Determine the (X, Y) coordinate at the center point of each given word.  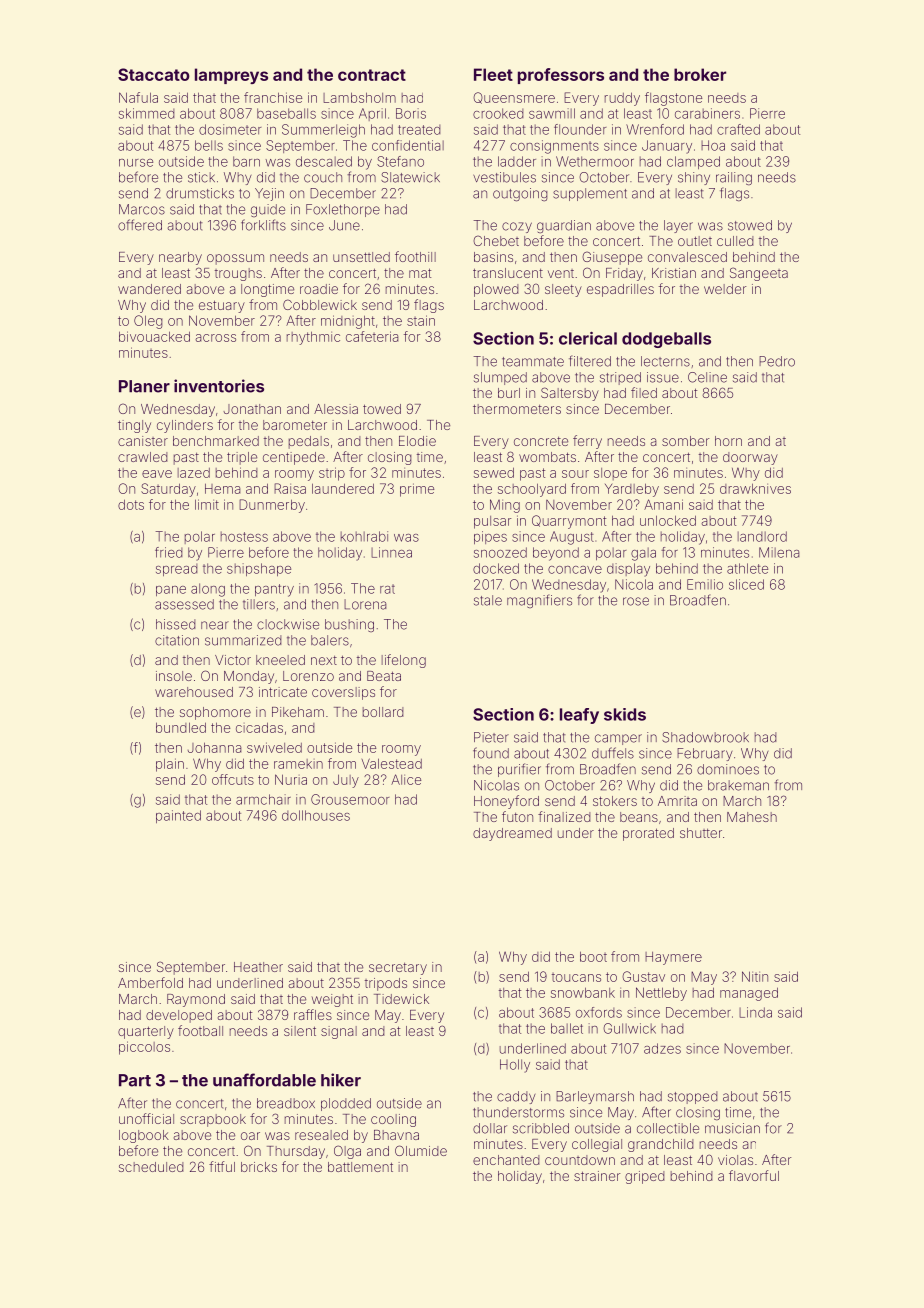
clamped (693, 162)
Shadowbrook (705, 737)
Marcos (142, 209)
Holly (515, 1066)
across (215, 338)
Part (135, 1080)
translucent (508, 273)
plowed (496, 290)
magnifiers (539, 601)
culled (735, 241)
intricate (283, 692)
